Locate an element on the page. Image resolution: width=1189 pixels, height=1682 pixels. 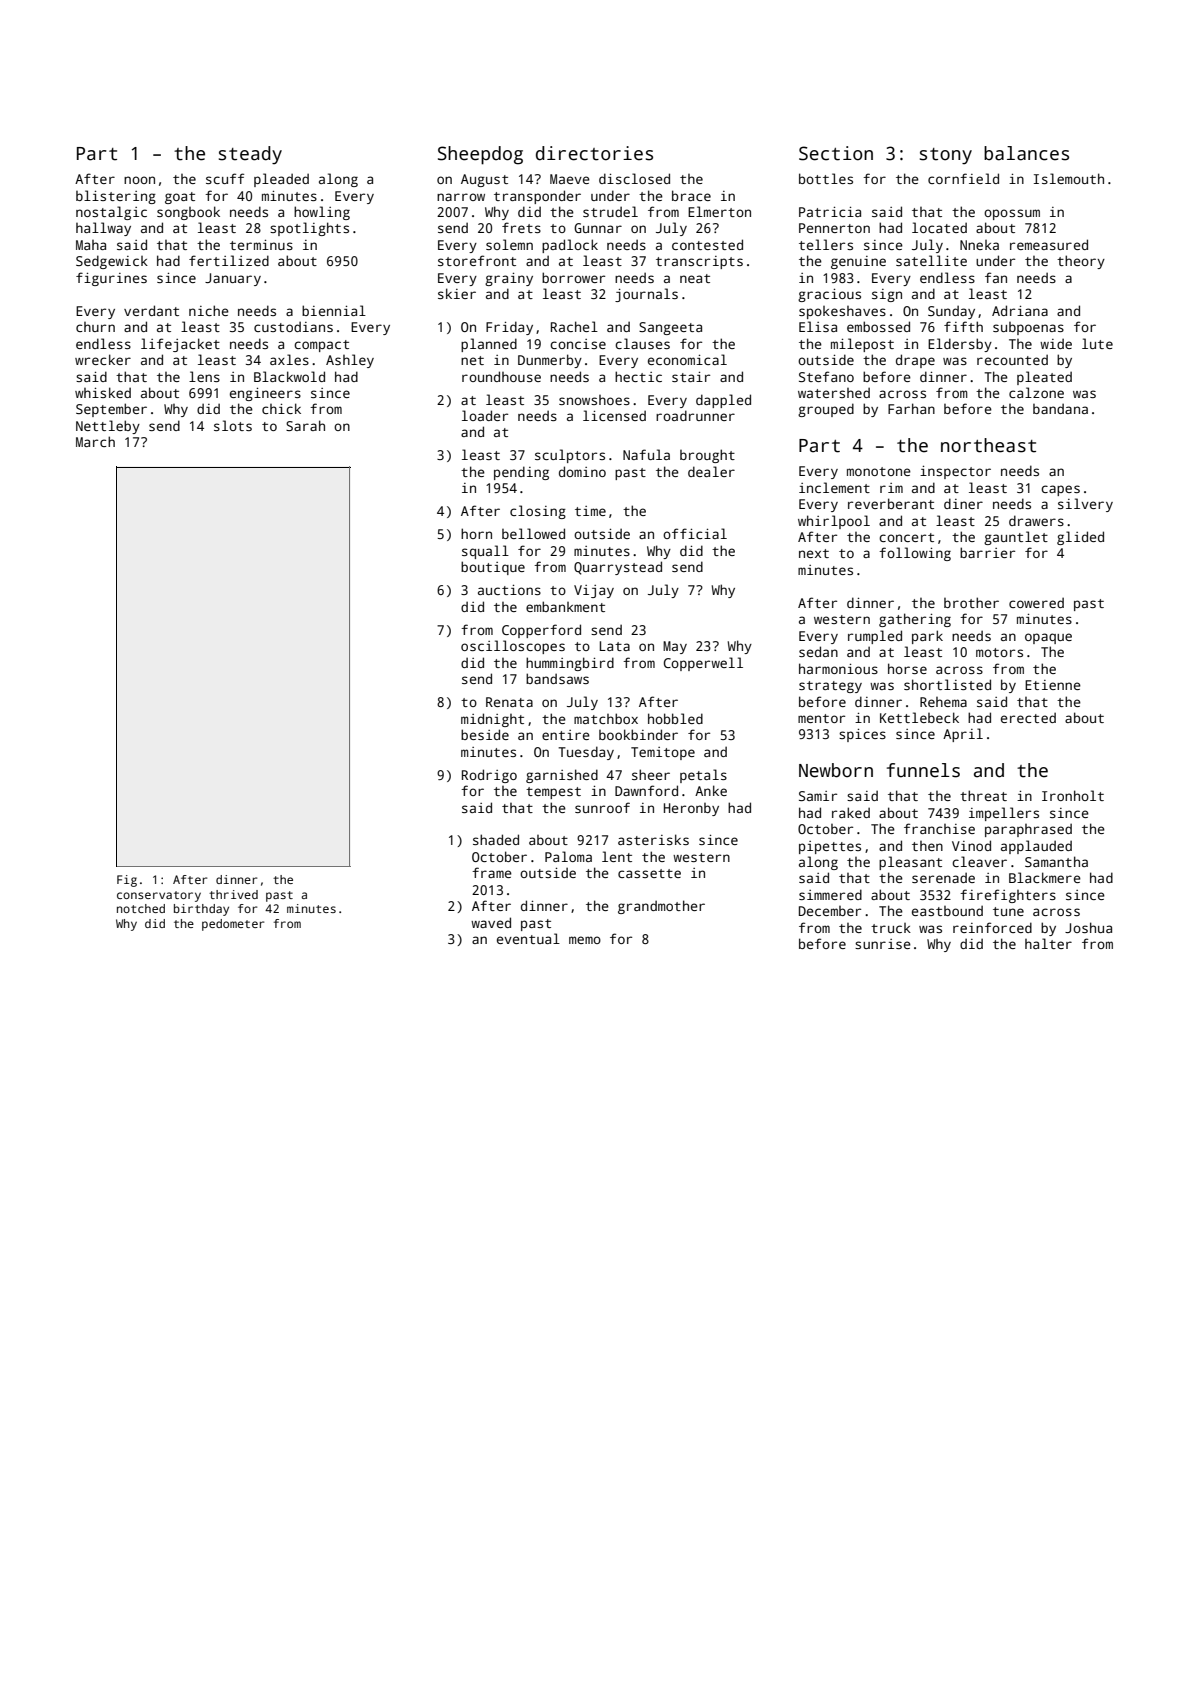
Rodrigo is located at coordinates (489, 776).
